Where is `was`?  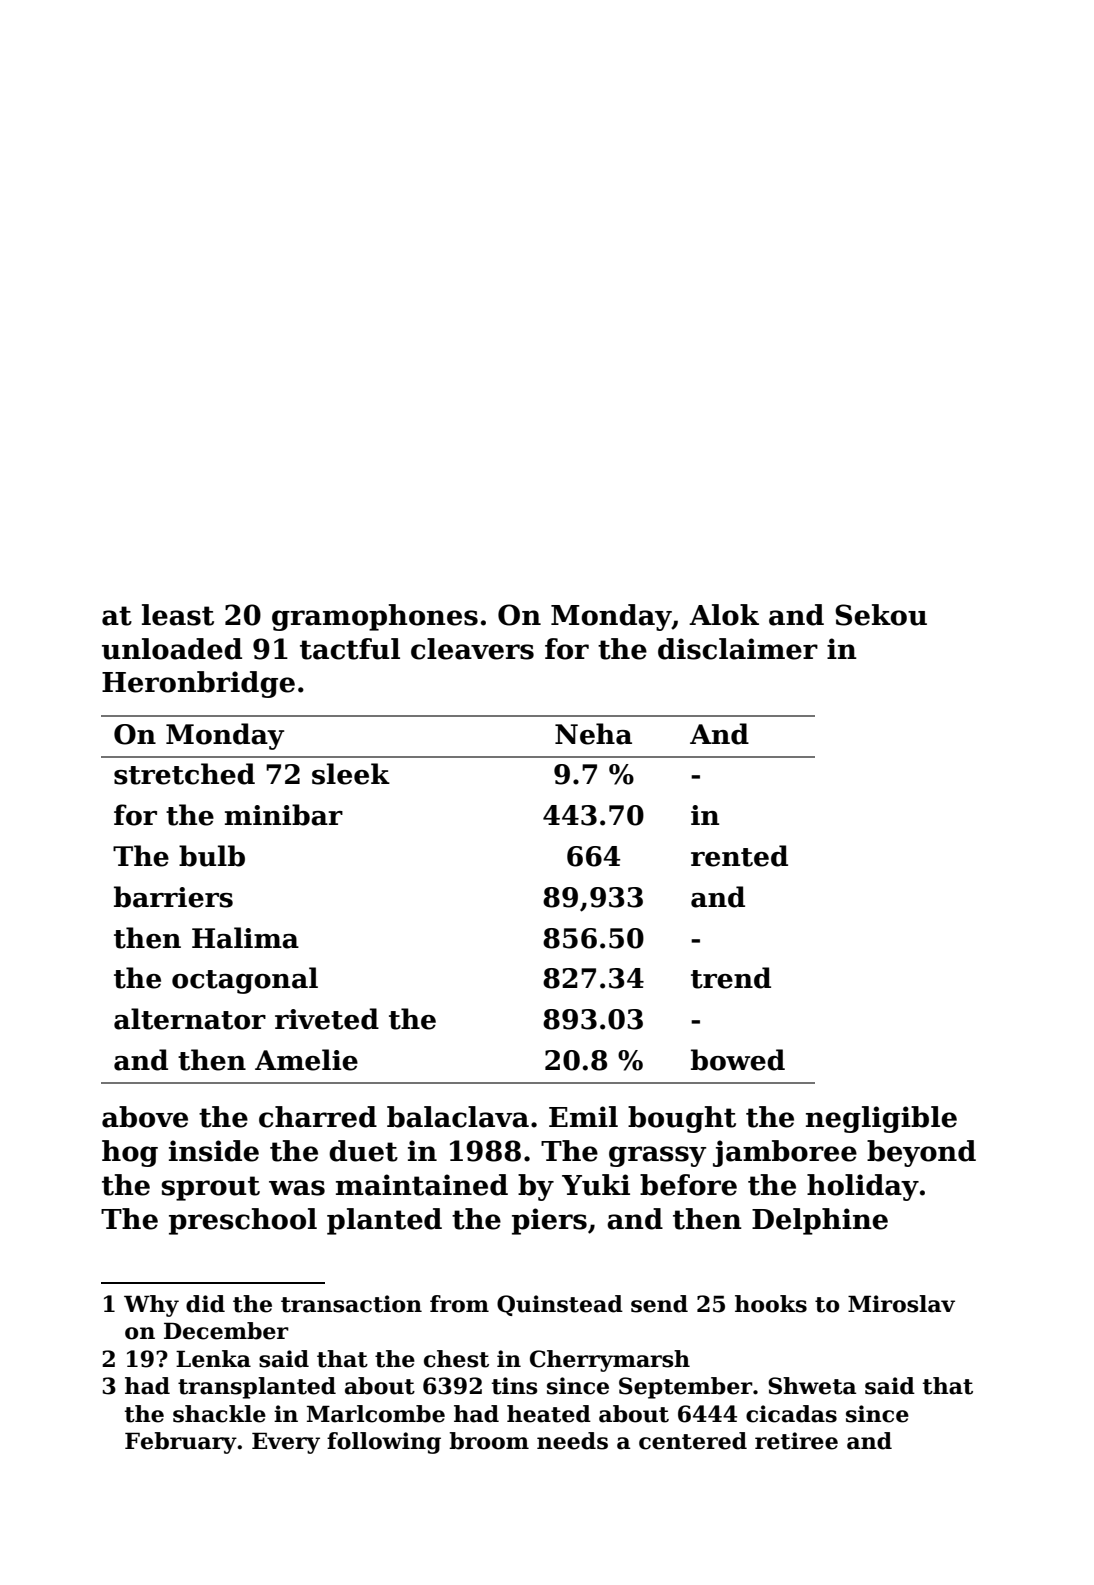
was is located at coordinates (297, 1188).
